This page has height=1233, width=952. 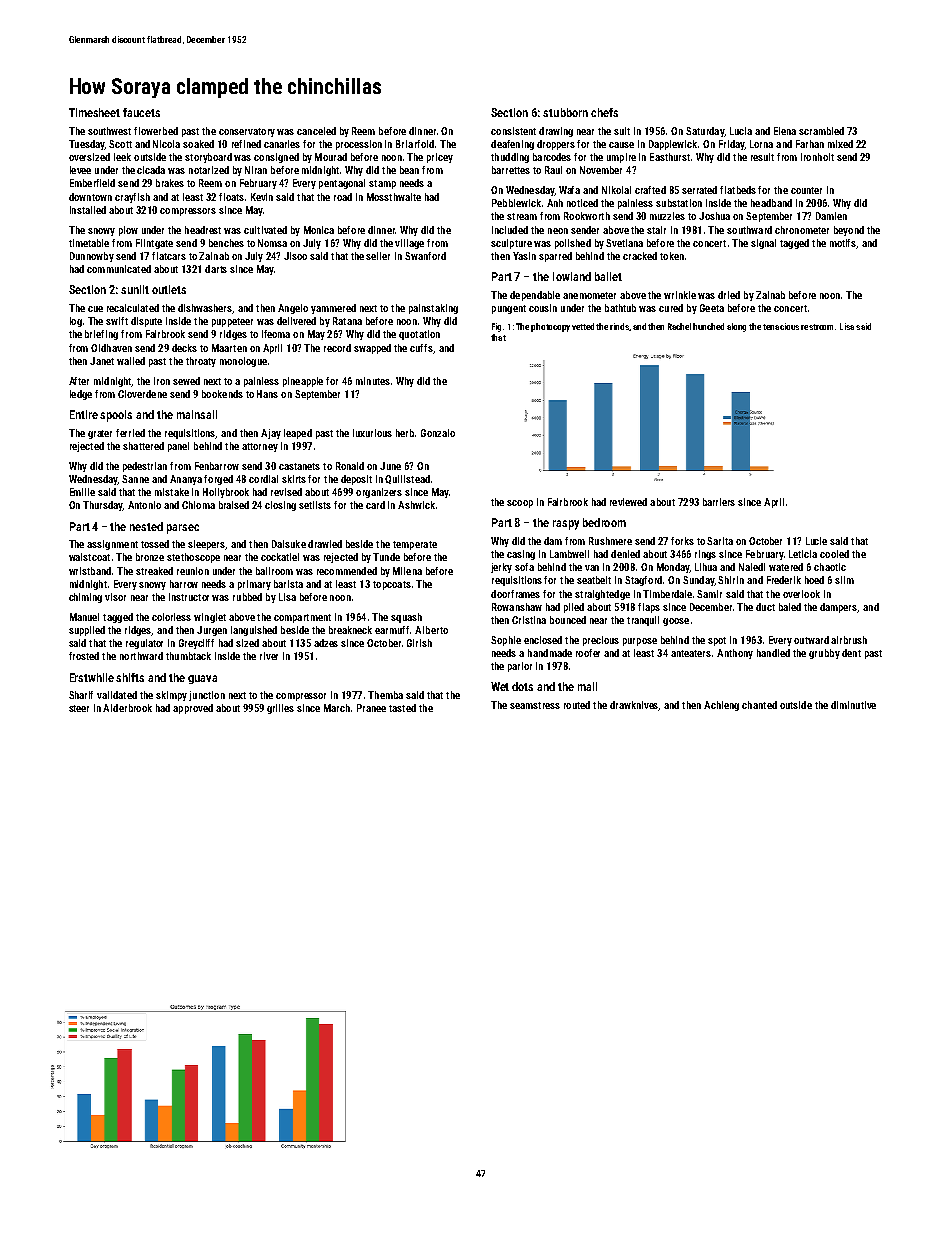 What do you see at coordinates (708, 326) in the page?
I see `hunched` at bounding box center [708, 326].
